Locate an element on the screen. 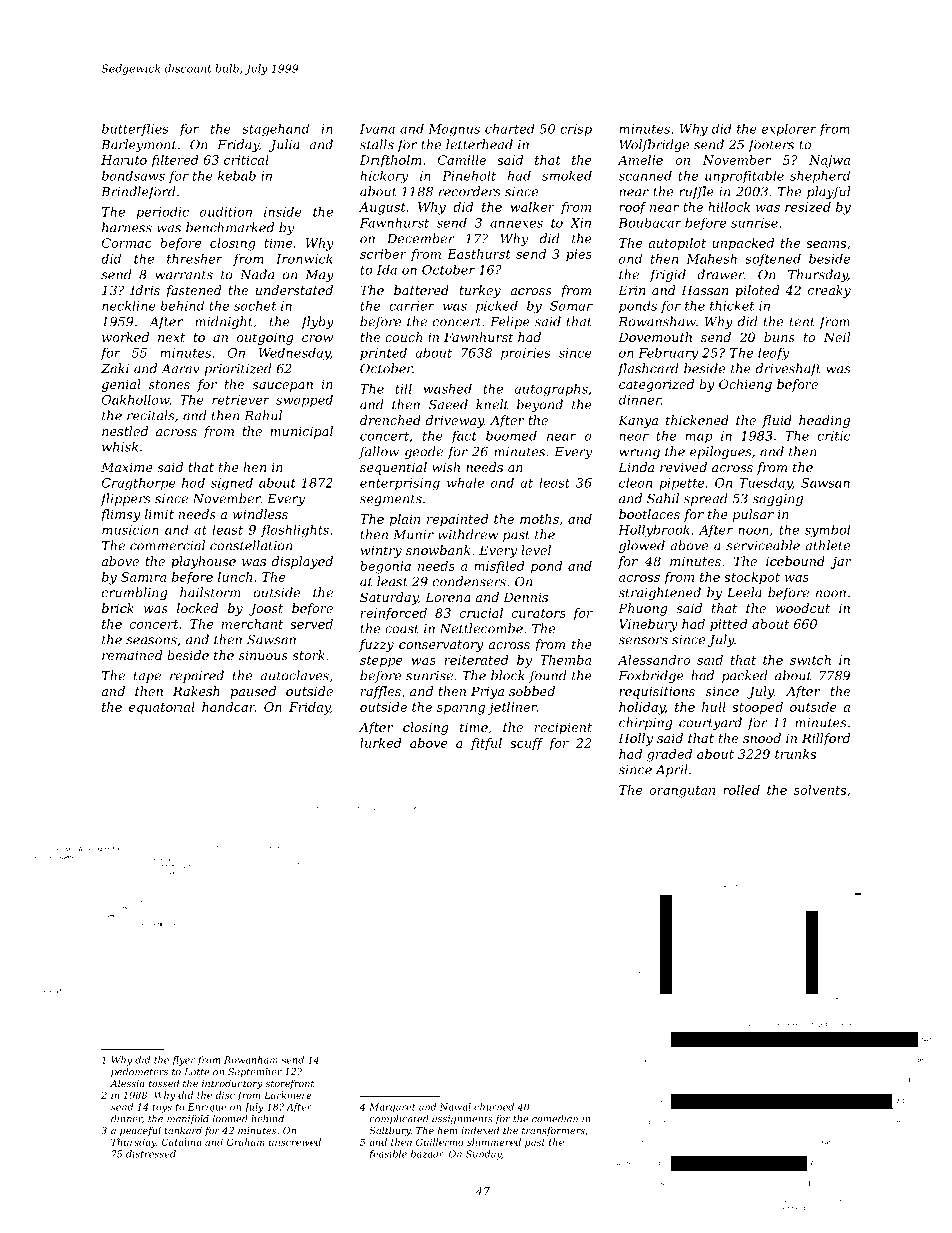  Magnus is located at coordinates (454, 130).
